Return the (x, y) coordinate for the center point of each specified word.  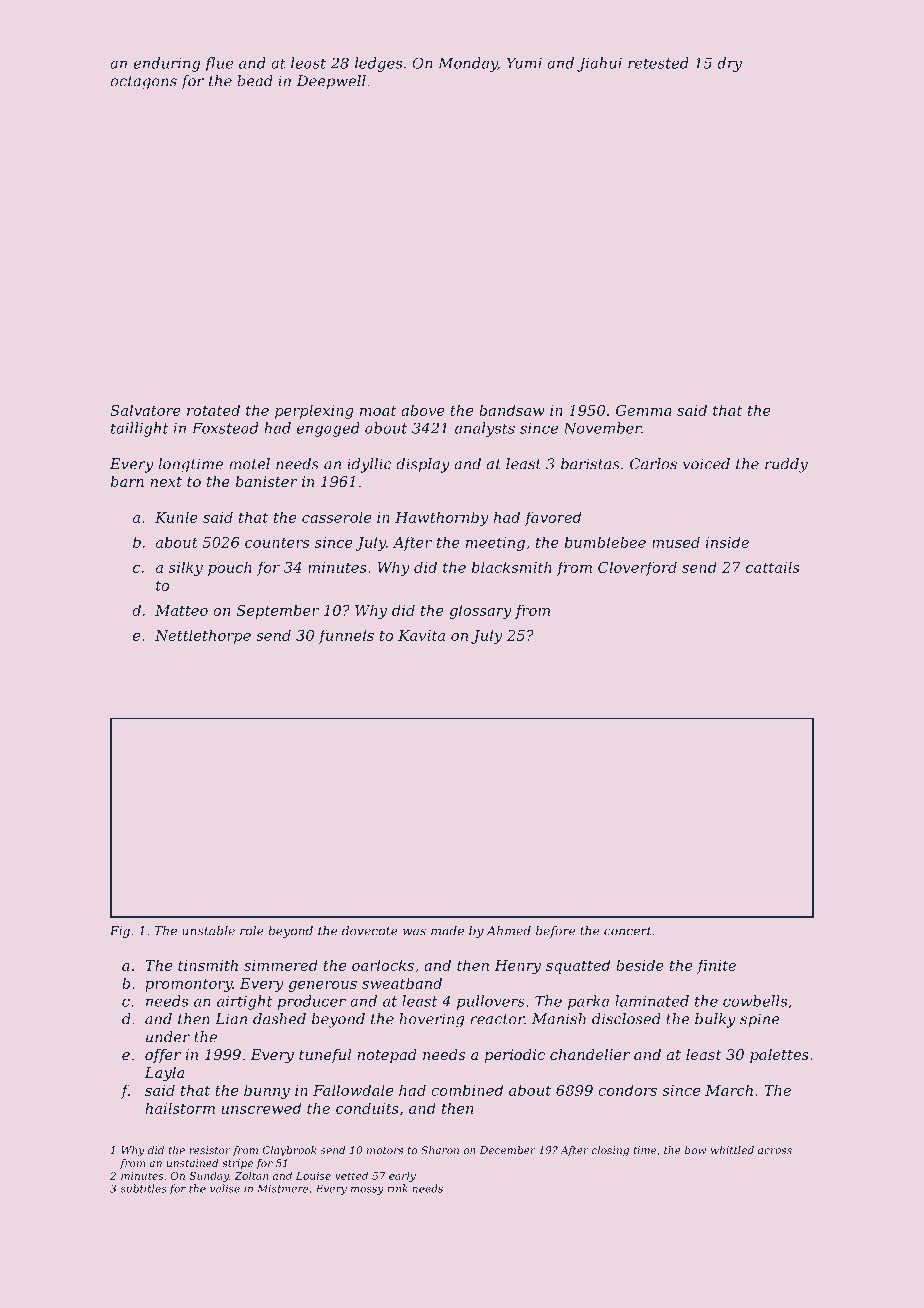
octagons (143, 83)
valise (225, 1188)
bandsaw (512, 410)
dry (729, 64)
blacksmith (512, 567)
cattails (773, 567)
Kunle (176, 517)
